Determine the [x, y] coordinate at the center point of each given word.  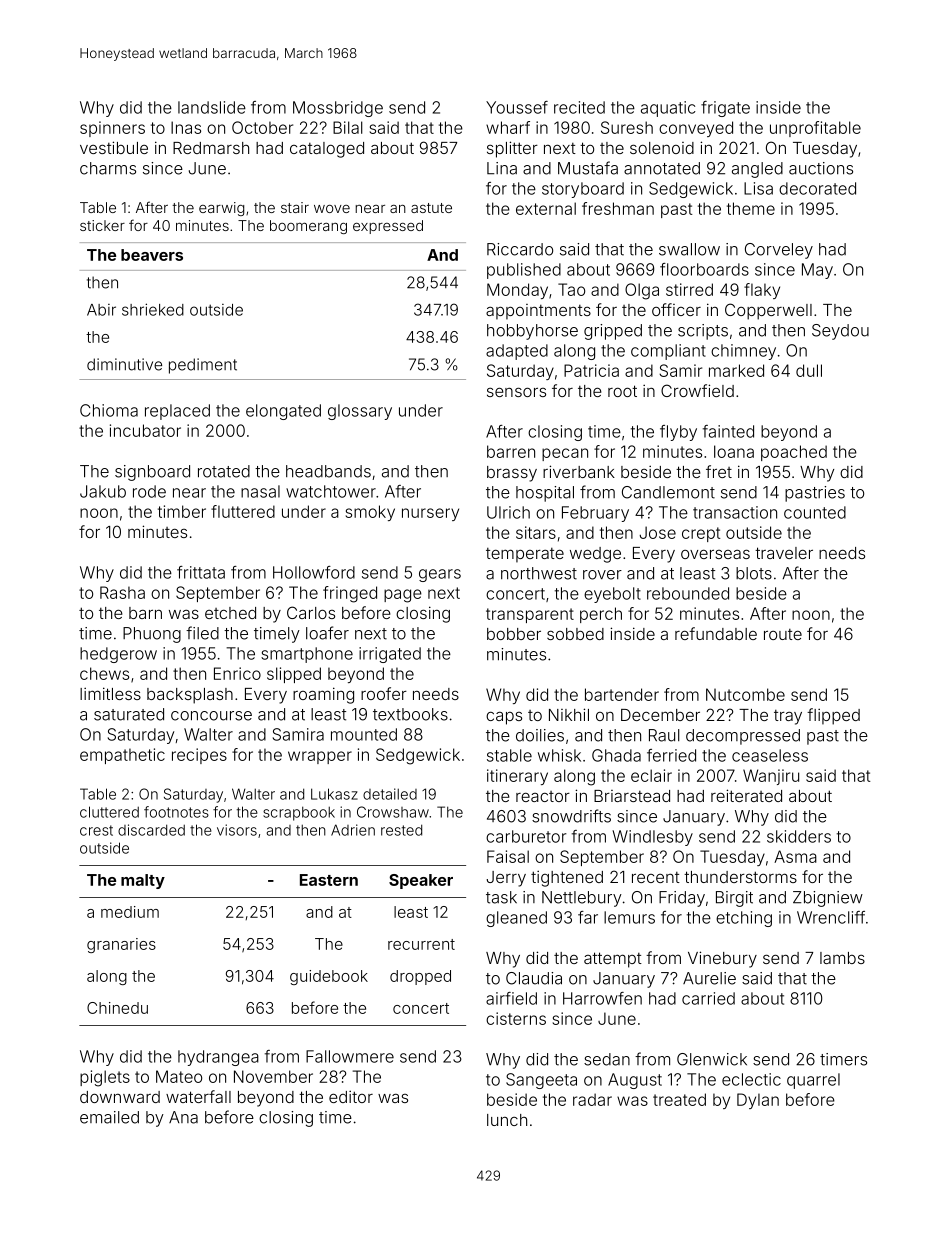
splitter [512, 149]
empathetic [122, 756]
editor [351, 1096]
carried [708, 998]
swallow [689, 249]
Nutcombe [745, 694]
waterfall [198, 1096]
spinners [112, 129]
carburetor [526, 836]
